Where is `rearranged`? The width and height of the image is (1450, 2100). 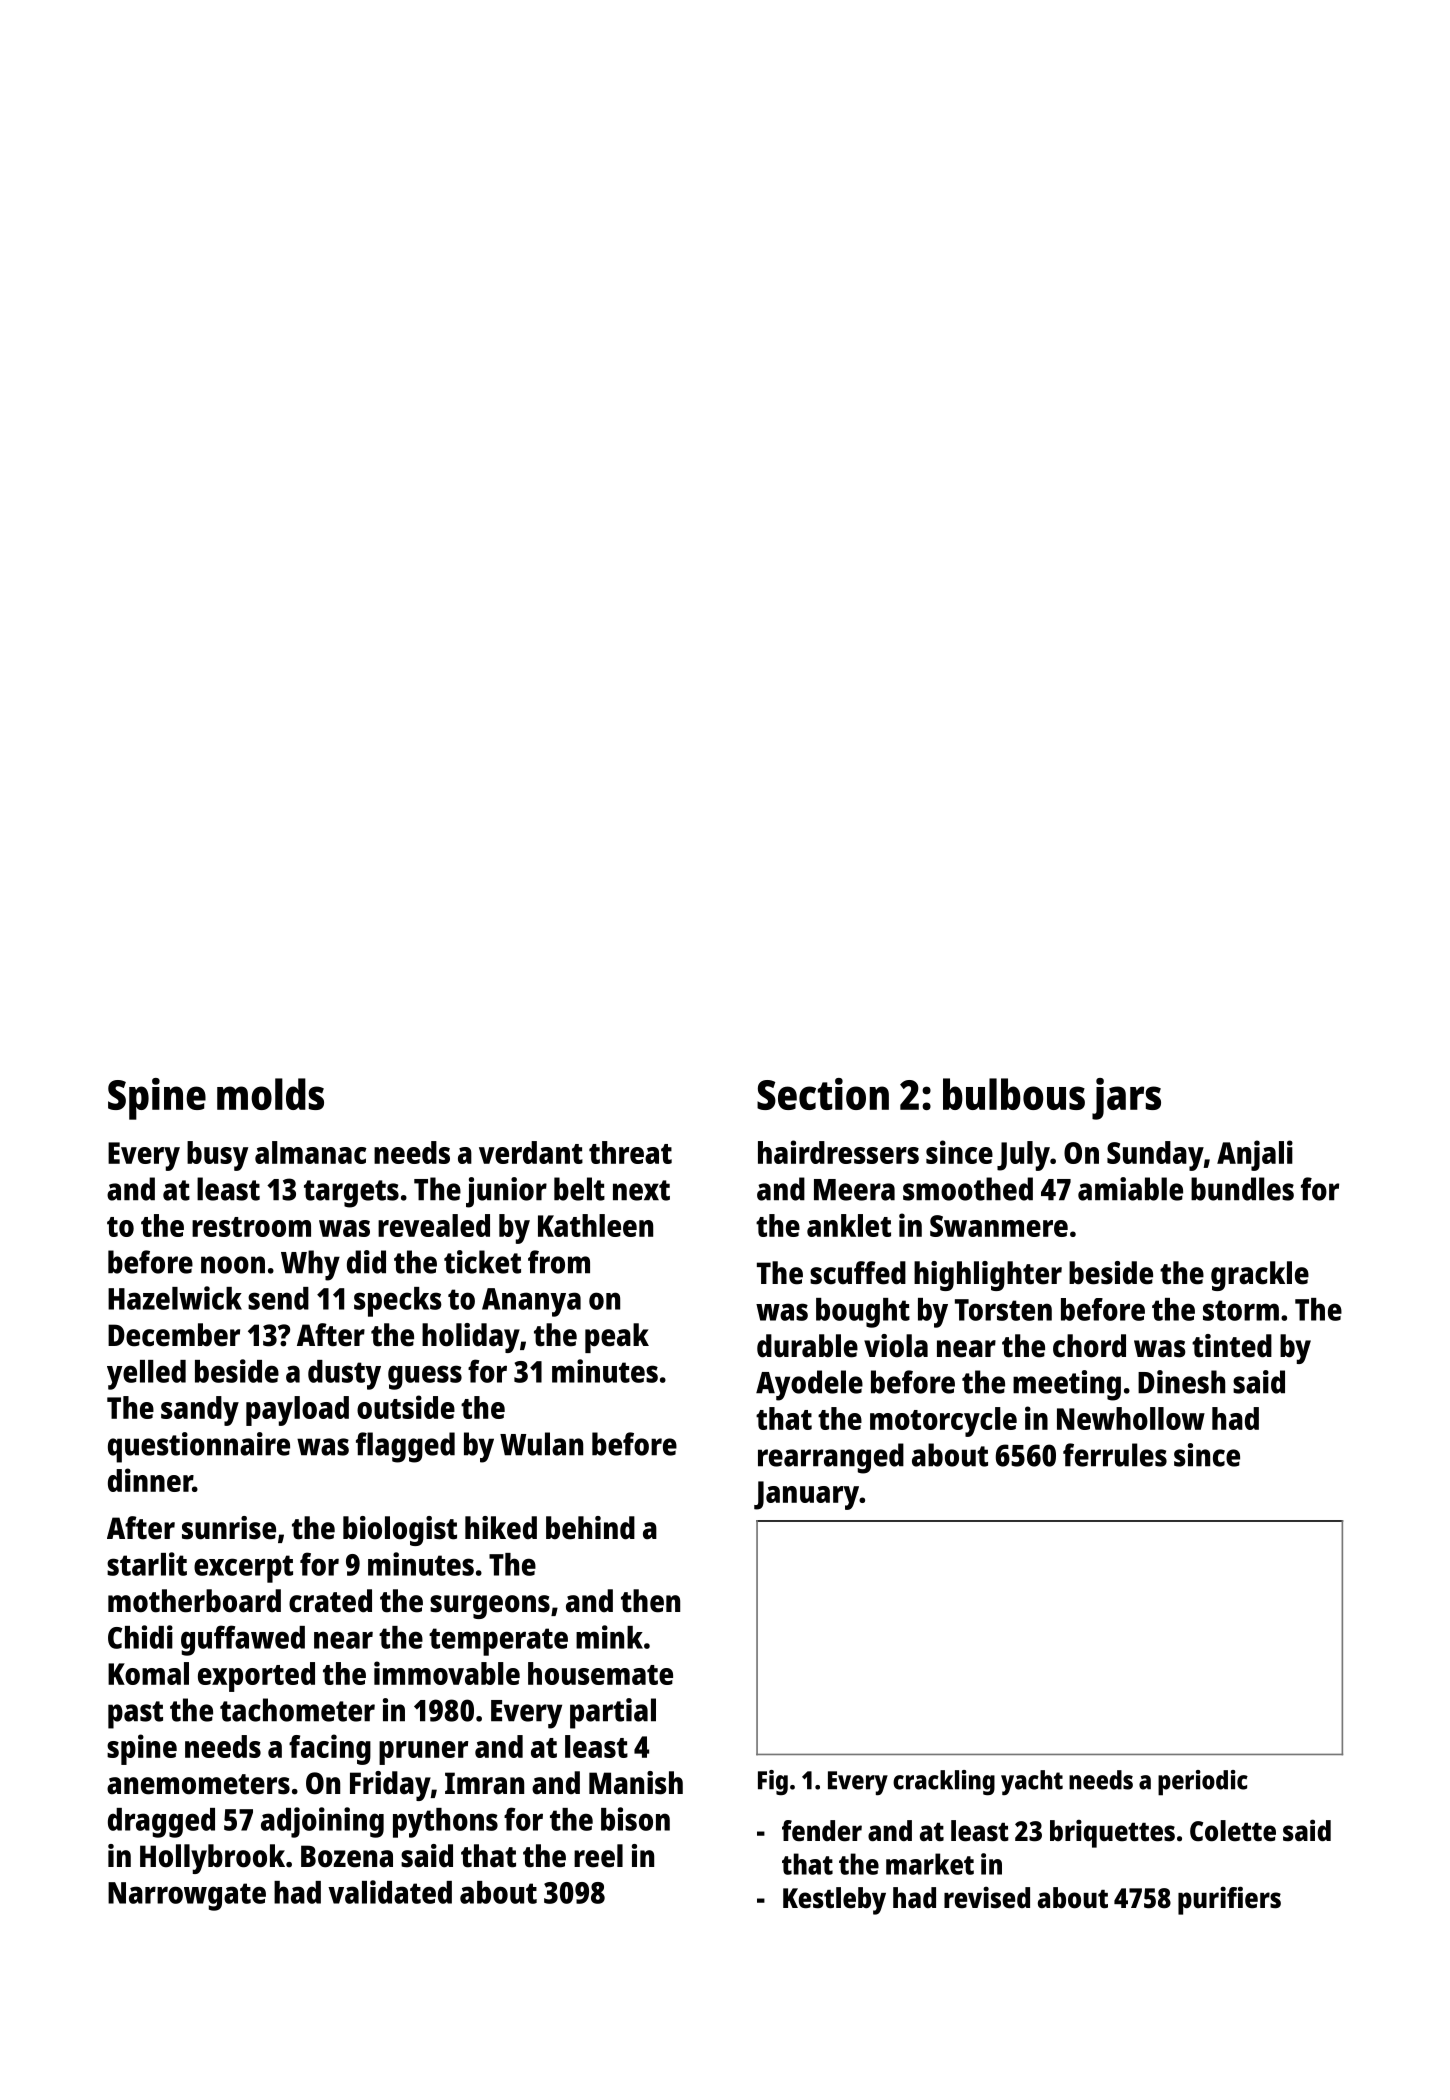
rearranged is located at coordinates (831, 1458).
